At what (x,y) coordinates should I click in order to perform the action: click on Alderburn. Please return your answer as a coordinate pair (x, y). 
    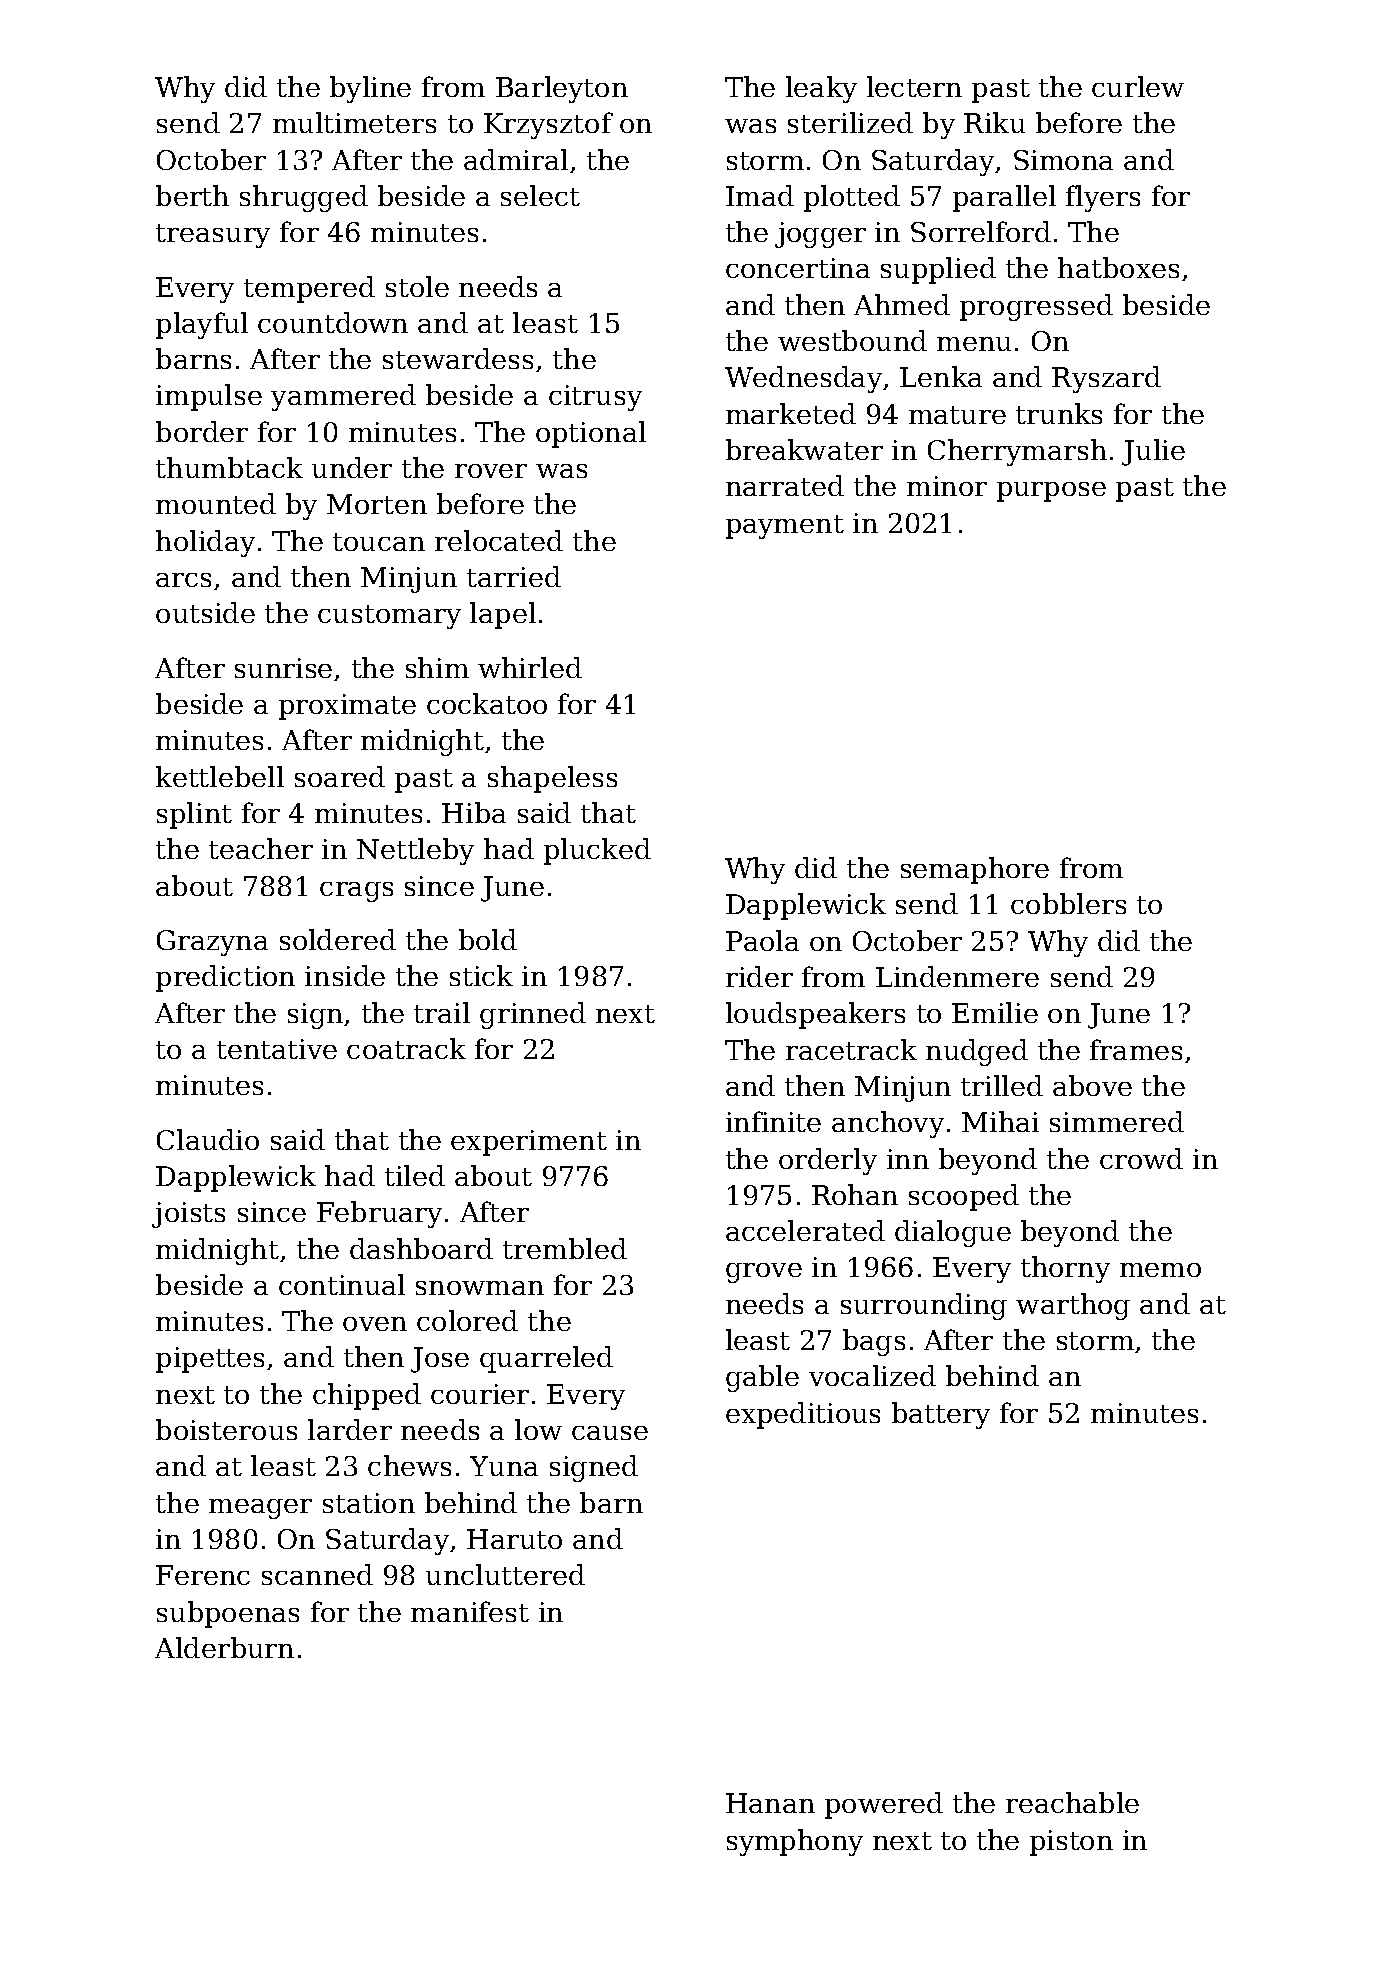
    Looking at the image, I should click on (224, 1647).
